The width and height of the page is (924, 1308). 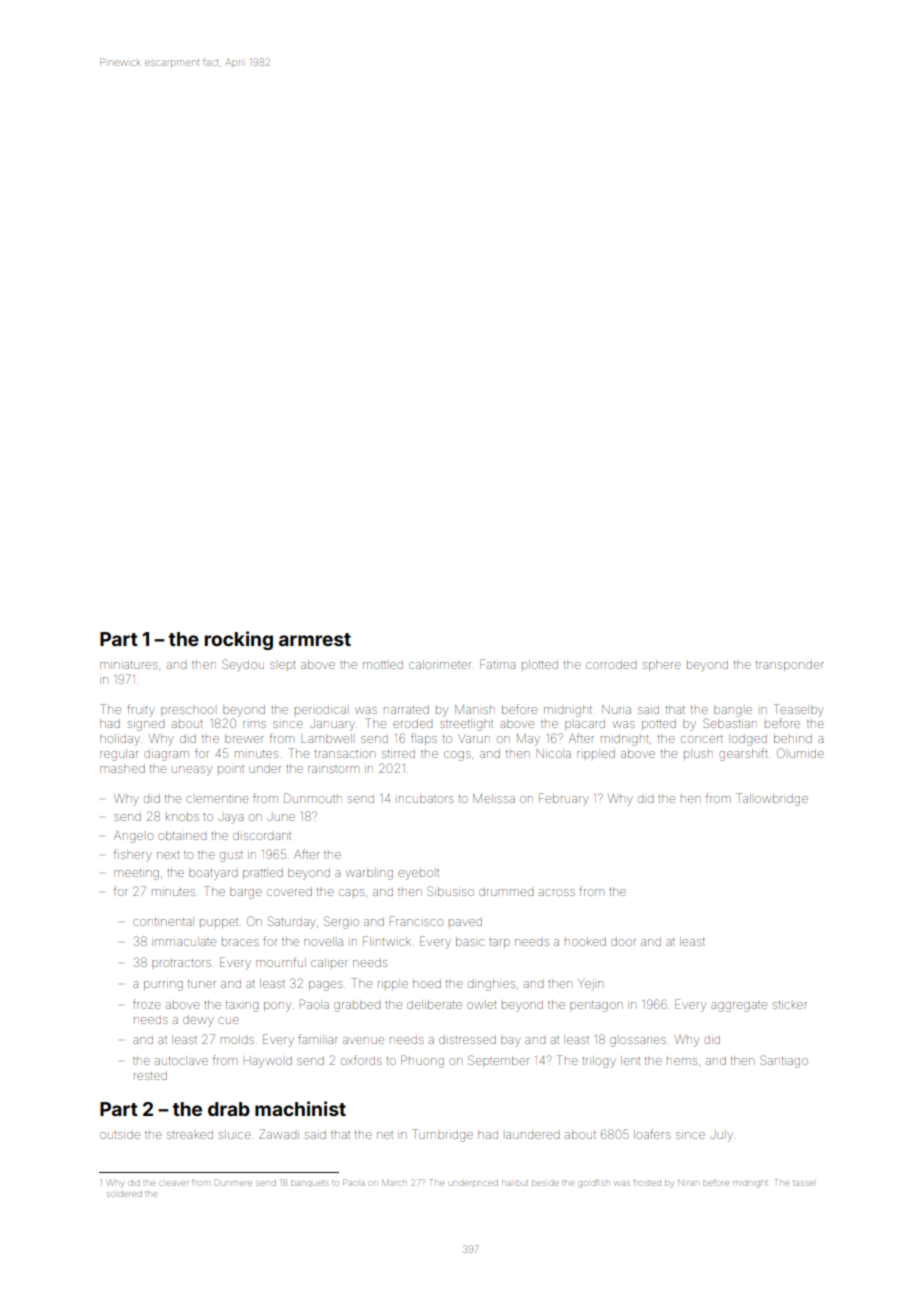 I want to click on rims, so click(x=254, y=724).
